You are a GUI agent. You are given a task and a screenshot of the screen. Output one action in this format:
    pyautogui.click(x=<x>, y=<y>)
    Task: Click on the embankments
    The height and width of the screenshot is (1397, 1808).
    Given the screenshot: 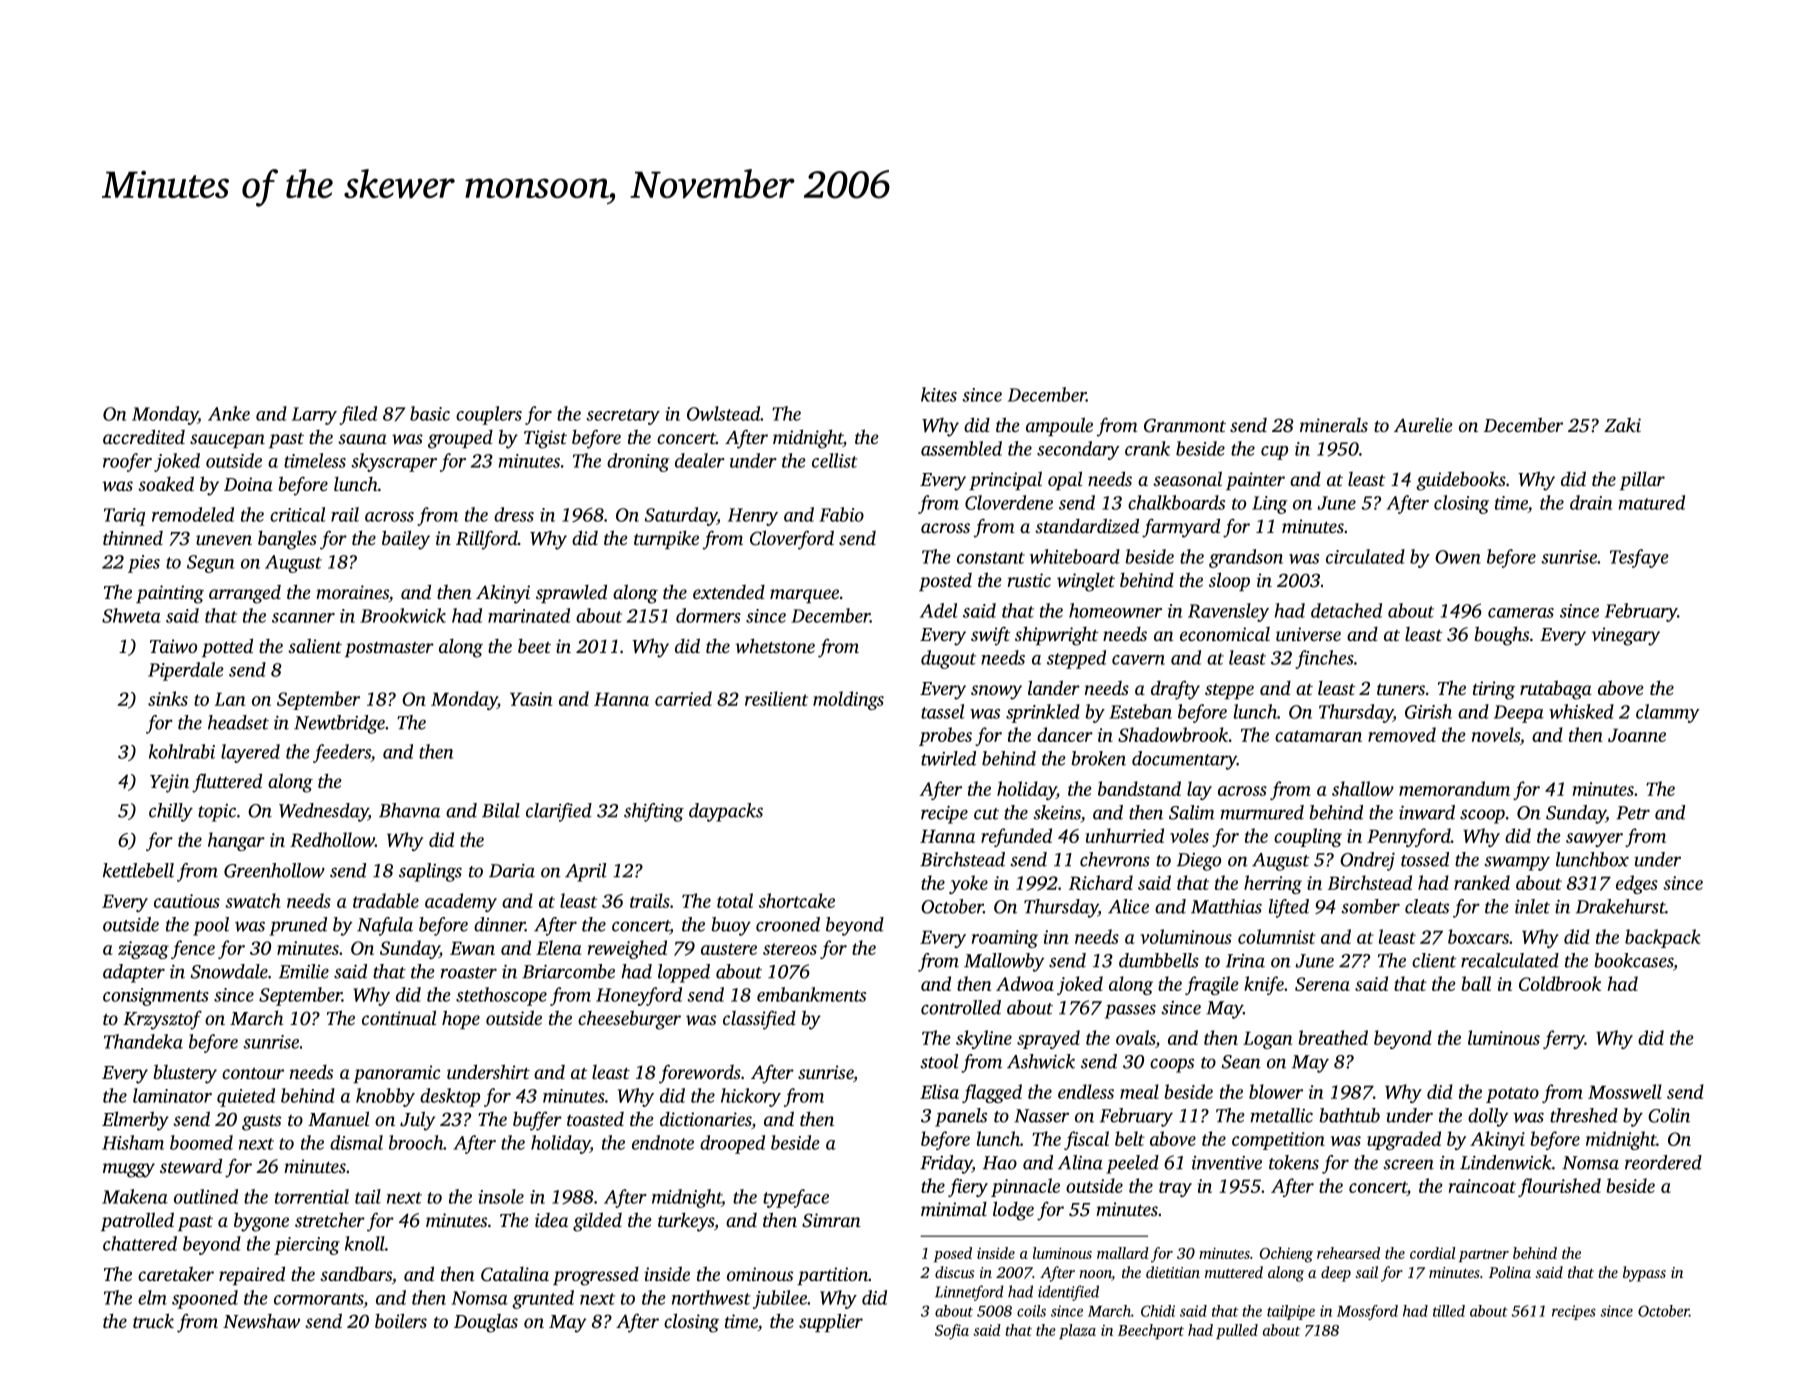 What is the action you would take?
    pyautogui.click(x=811, y=994)
